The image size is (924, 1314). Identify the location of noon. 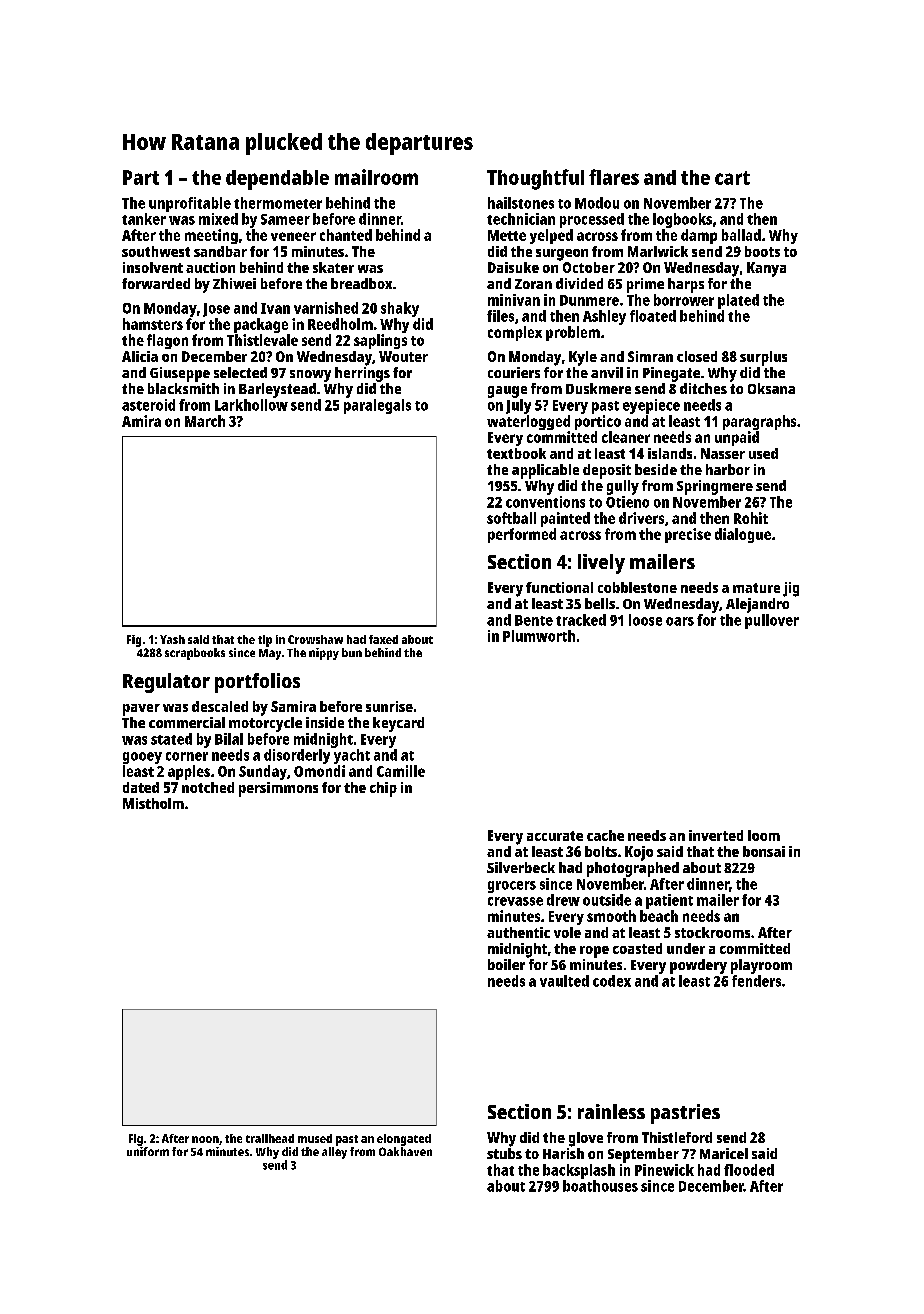
(205, 1139).
